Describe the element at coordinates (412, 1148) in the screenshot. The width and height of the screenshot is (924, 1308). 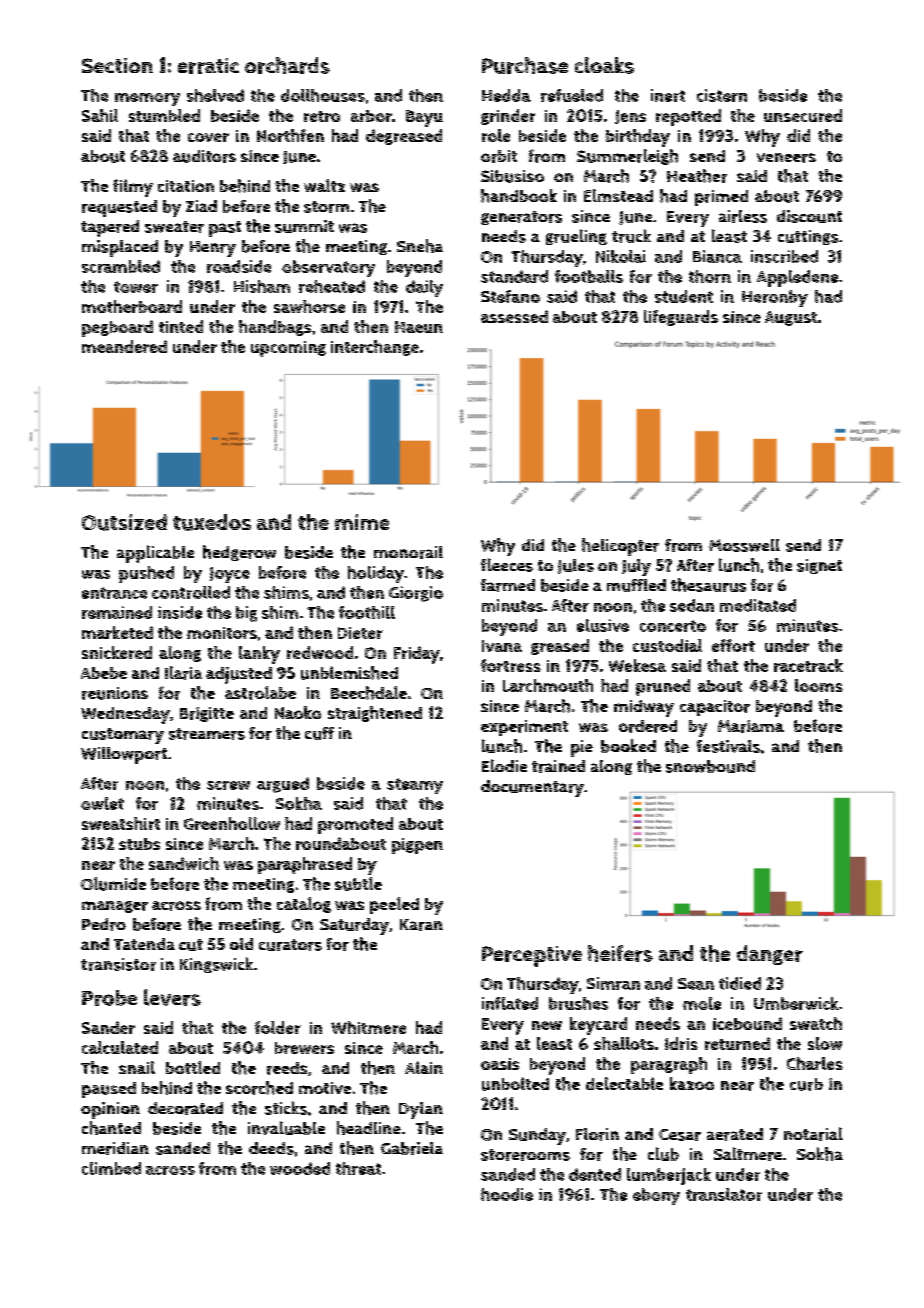
I see `Gabriela` at that location.
